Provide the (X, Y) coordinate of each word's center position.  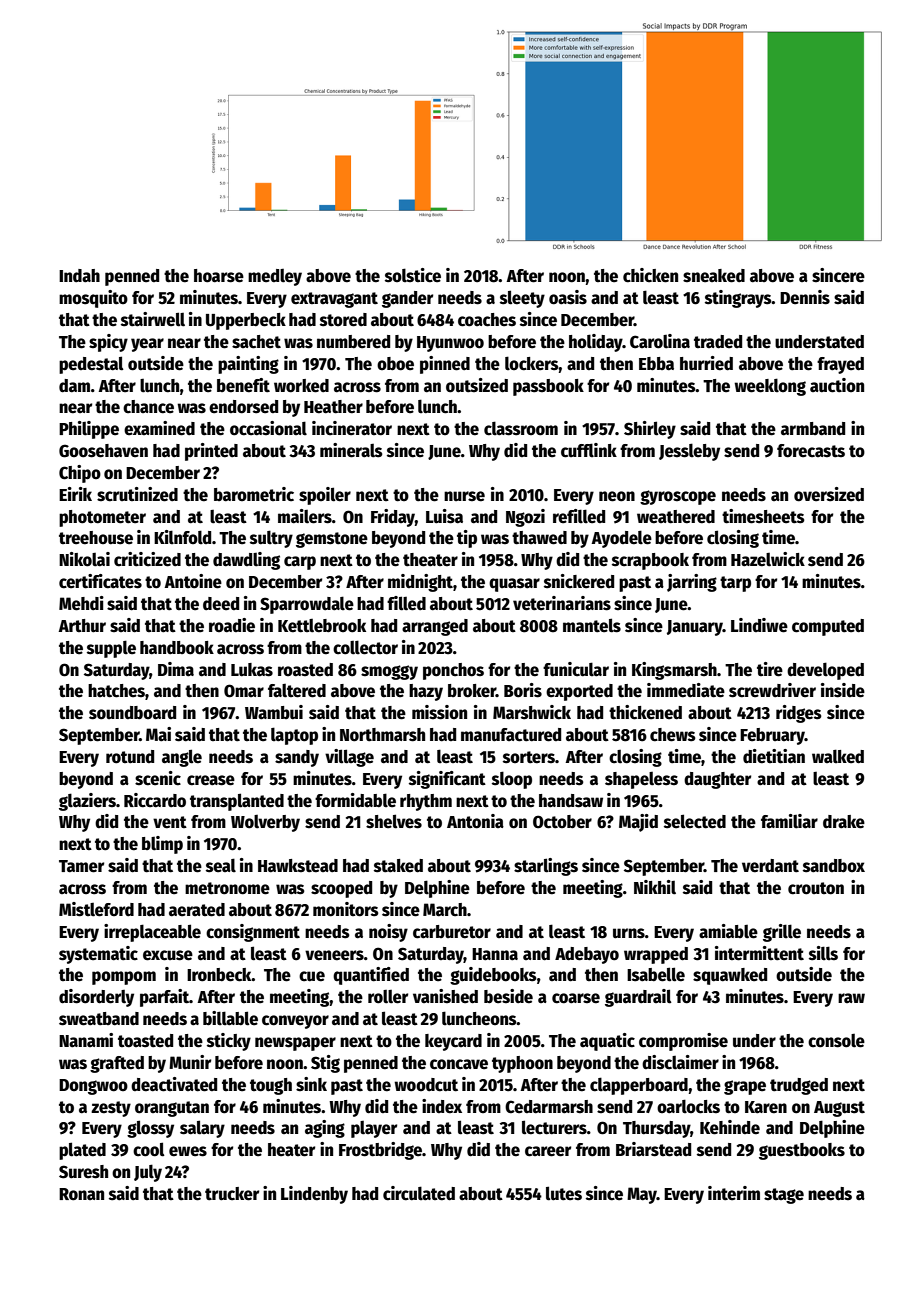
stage (784, 1196)
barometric (254, 494)
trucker (232, 1194)
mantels (592, 625)
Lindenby (314, 1195)
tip (467, 539)
